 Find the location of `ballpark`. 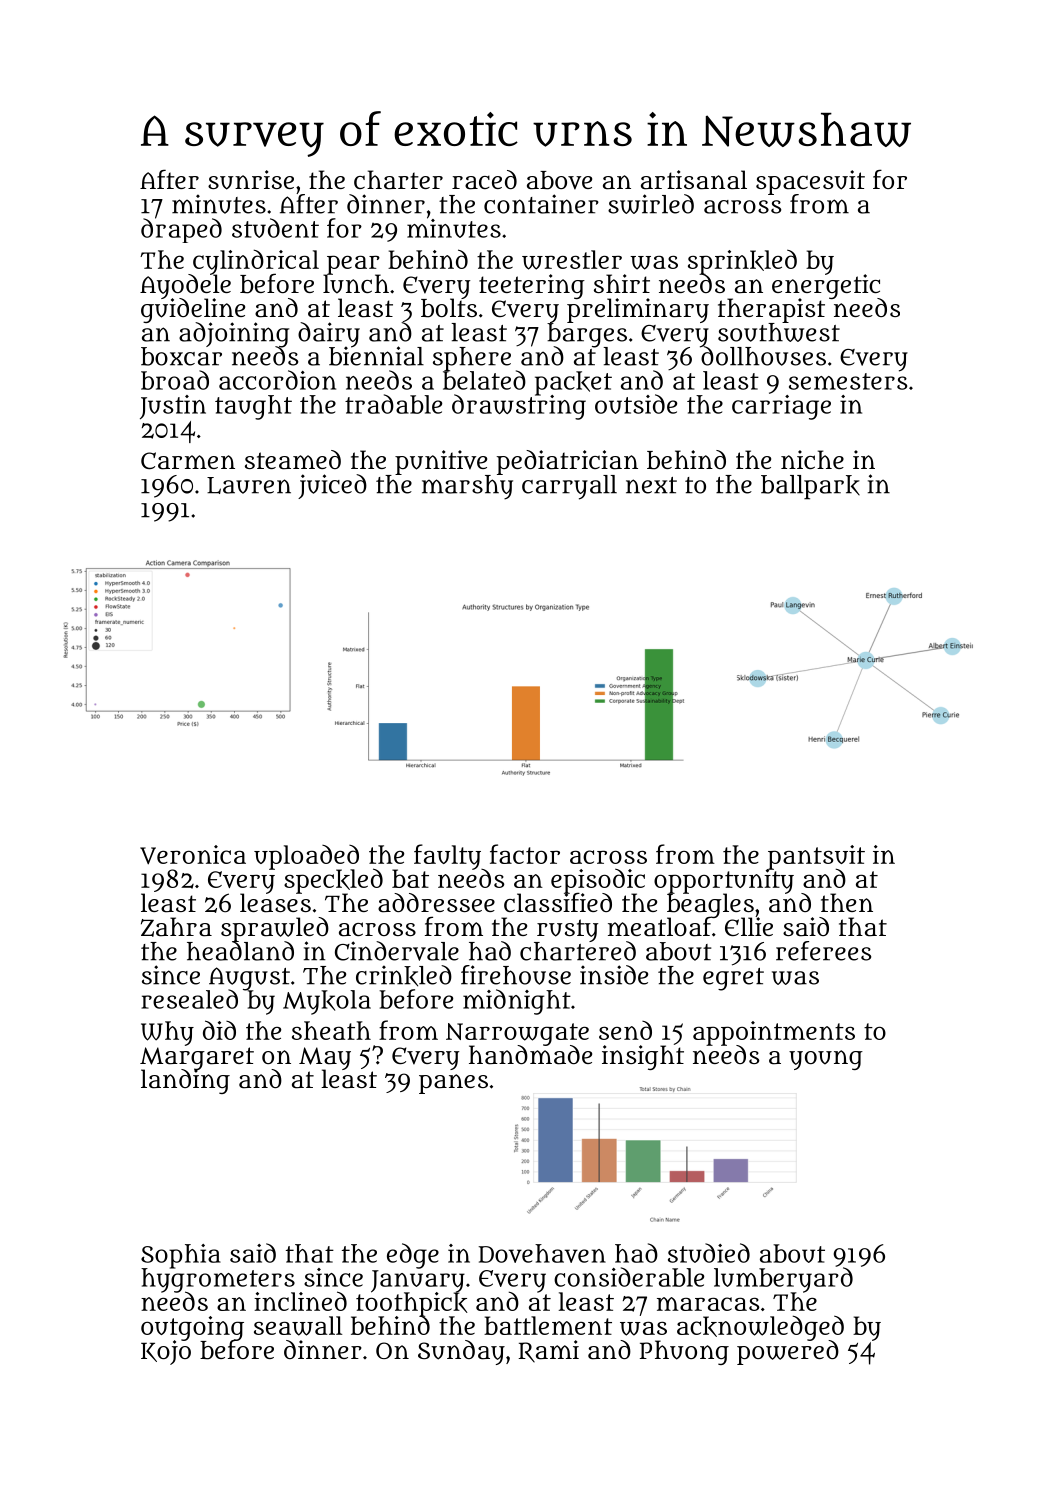

ballpark is located at coordinates (810, 487).
